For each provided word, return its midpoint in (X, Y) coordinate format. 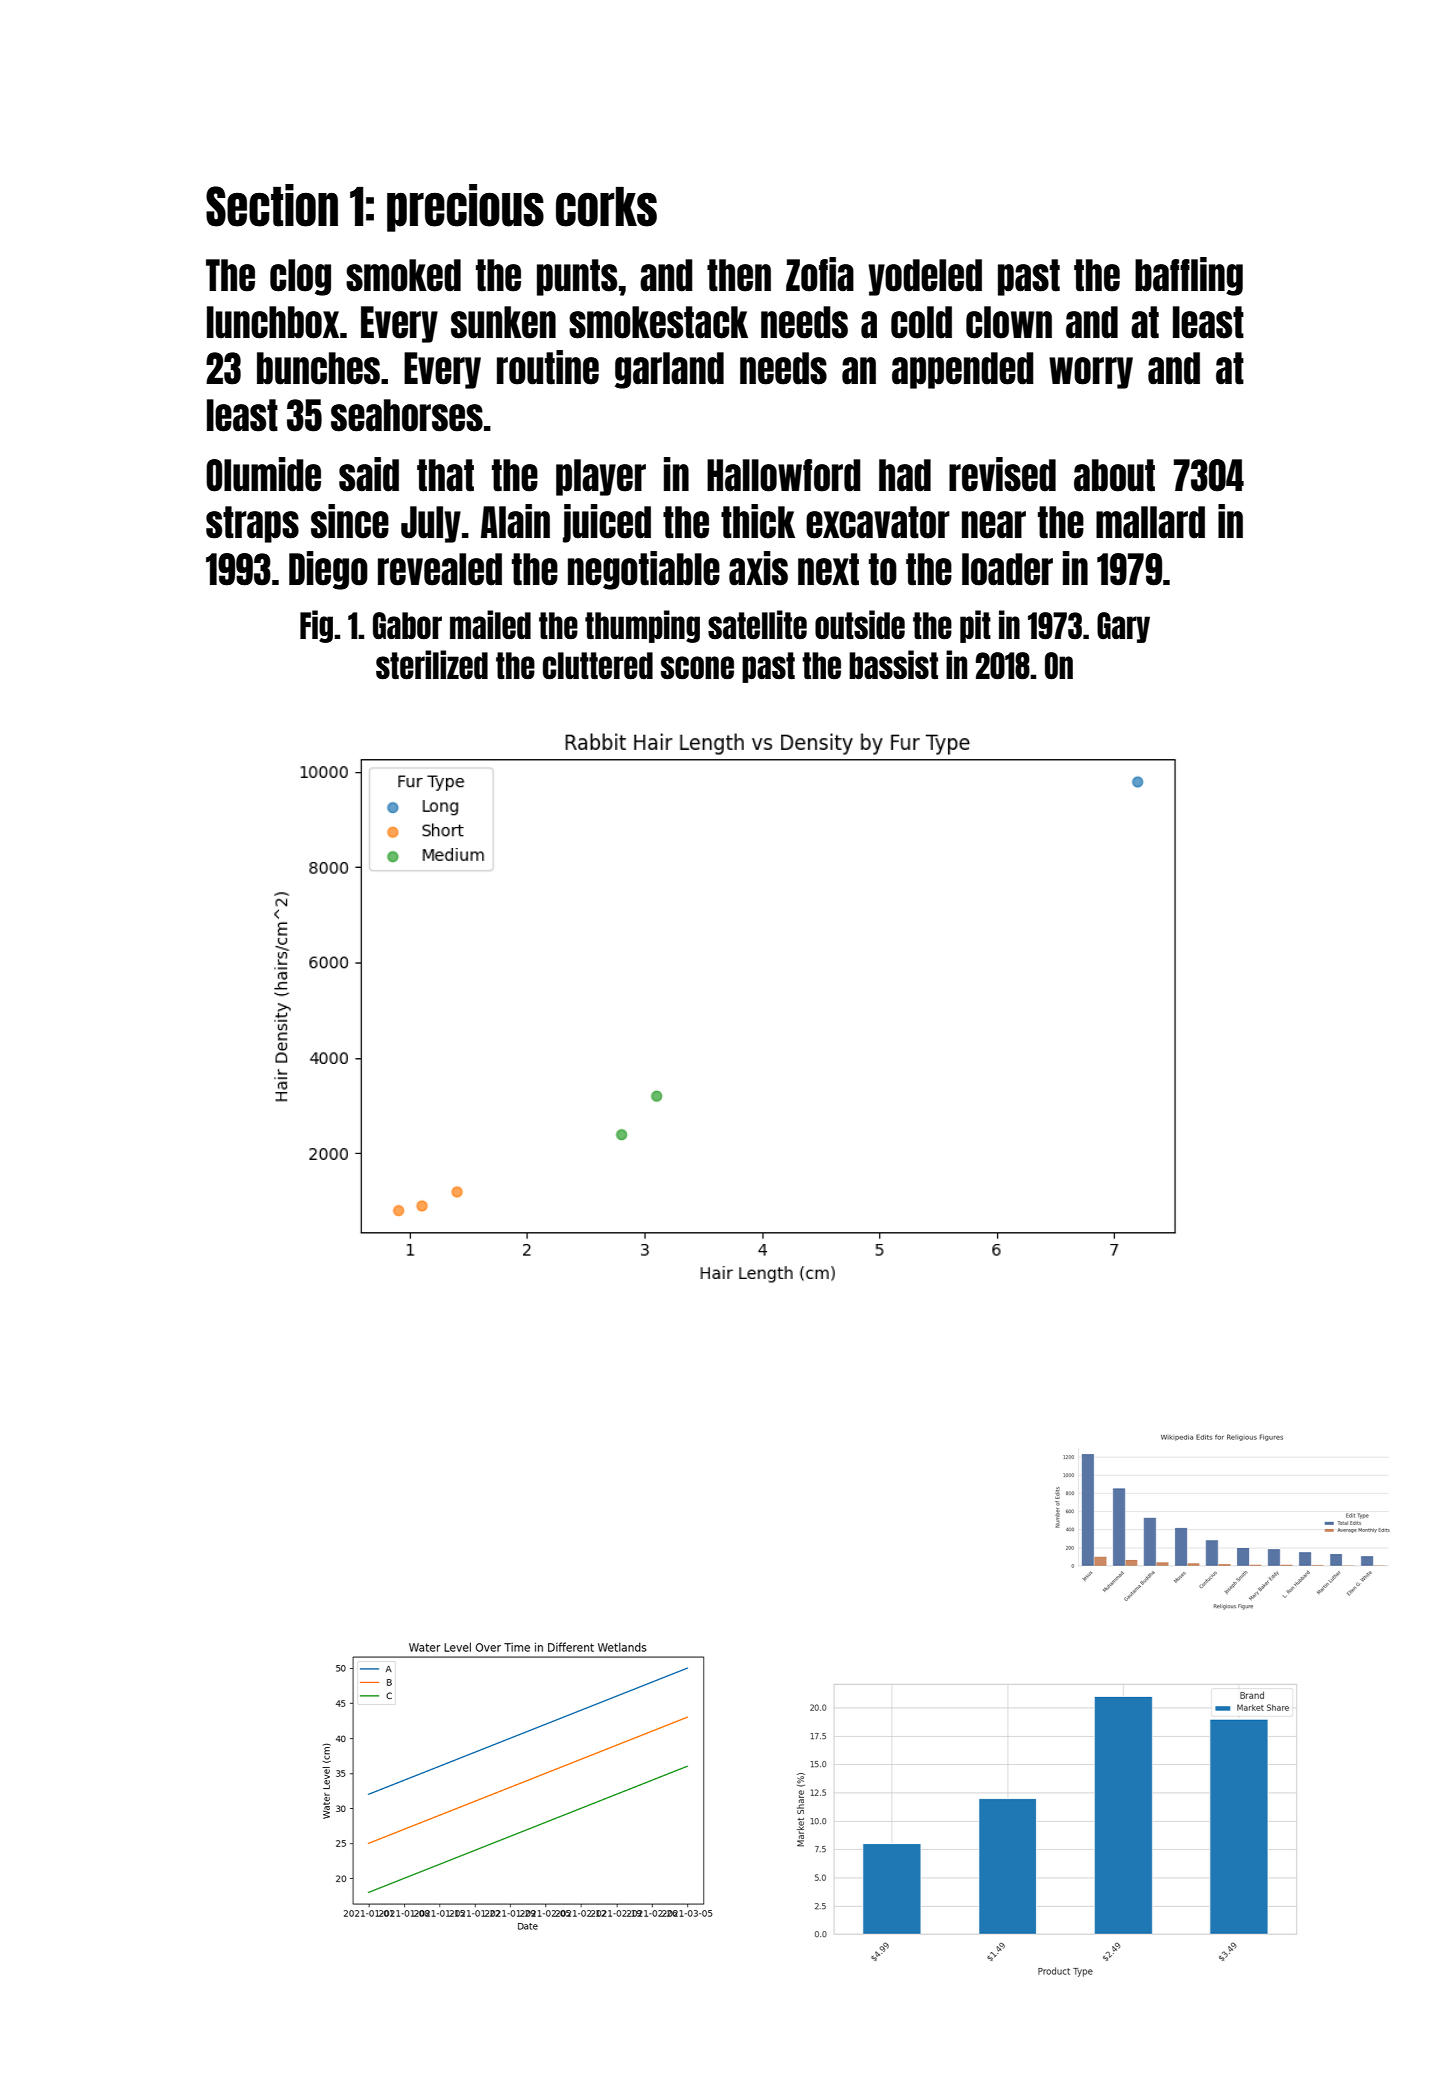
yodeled (925, 277)
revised (1002, 474)
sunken (503, 322)
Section (272, 205)
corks (606, 207)
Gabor (407, 626)
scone (697, 668)
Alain (515, 521)
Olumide (263, 474)
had (905, 475)
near (994, 525)
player (601, 477)
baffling (1189, 276)
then (739, 275)
